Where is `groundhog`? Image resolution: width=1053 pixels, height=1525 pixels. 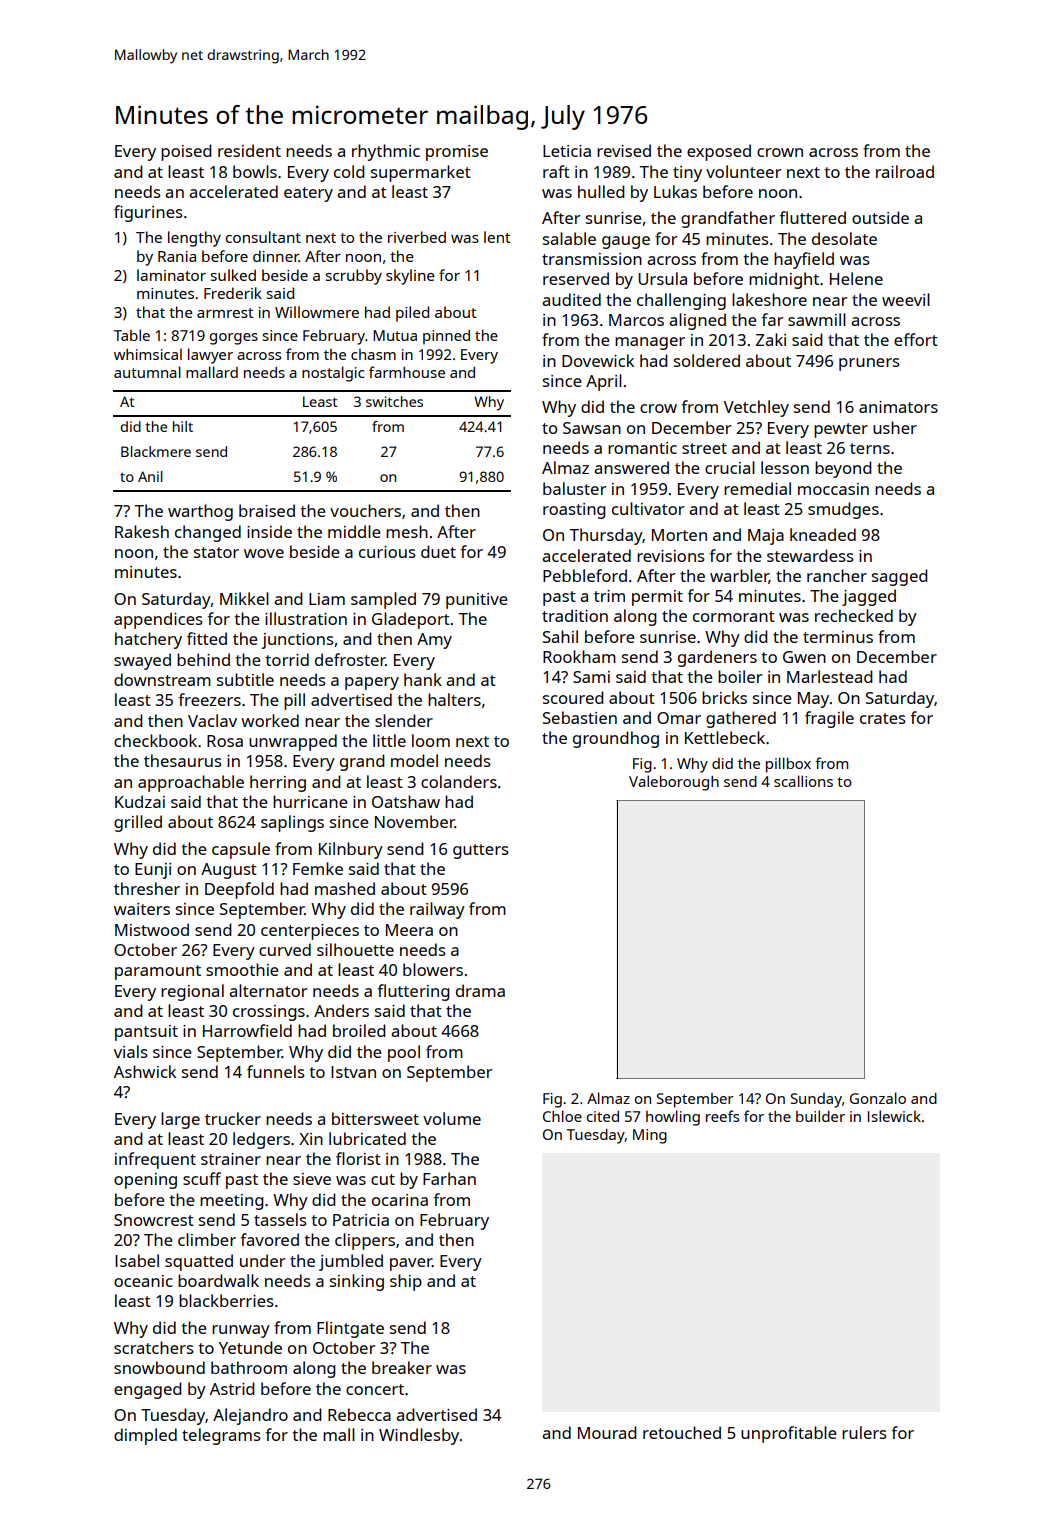
groundhog is located at coordinates (616, 739).
